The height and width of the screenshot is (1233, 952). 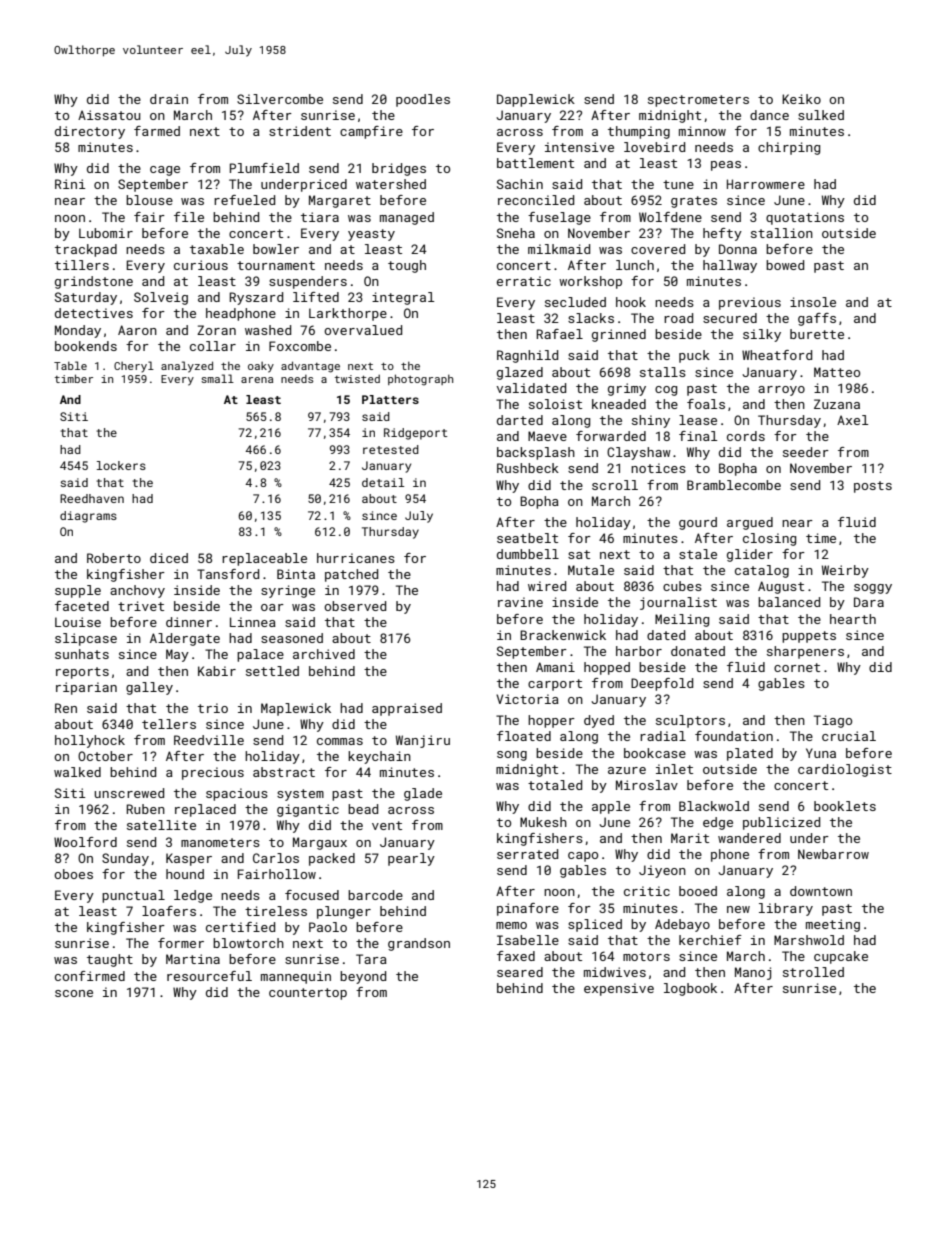 What do you see at coordinates (169, 911) in the screenshot?
I see `loafers` at bounding box center [169, 911].
